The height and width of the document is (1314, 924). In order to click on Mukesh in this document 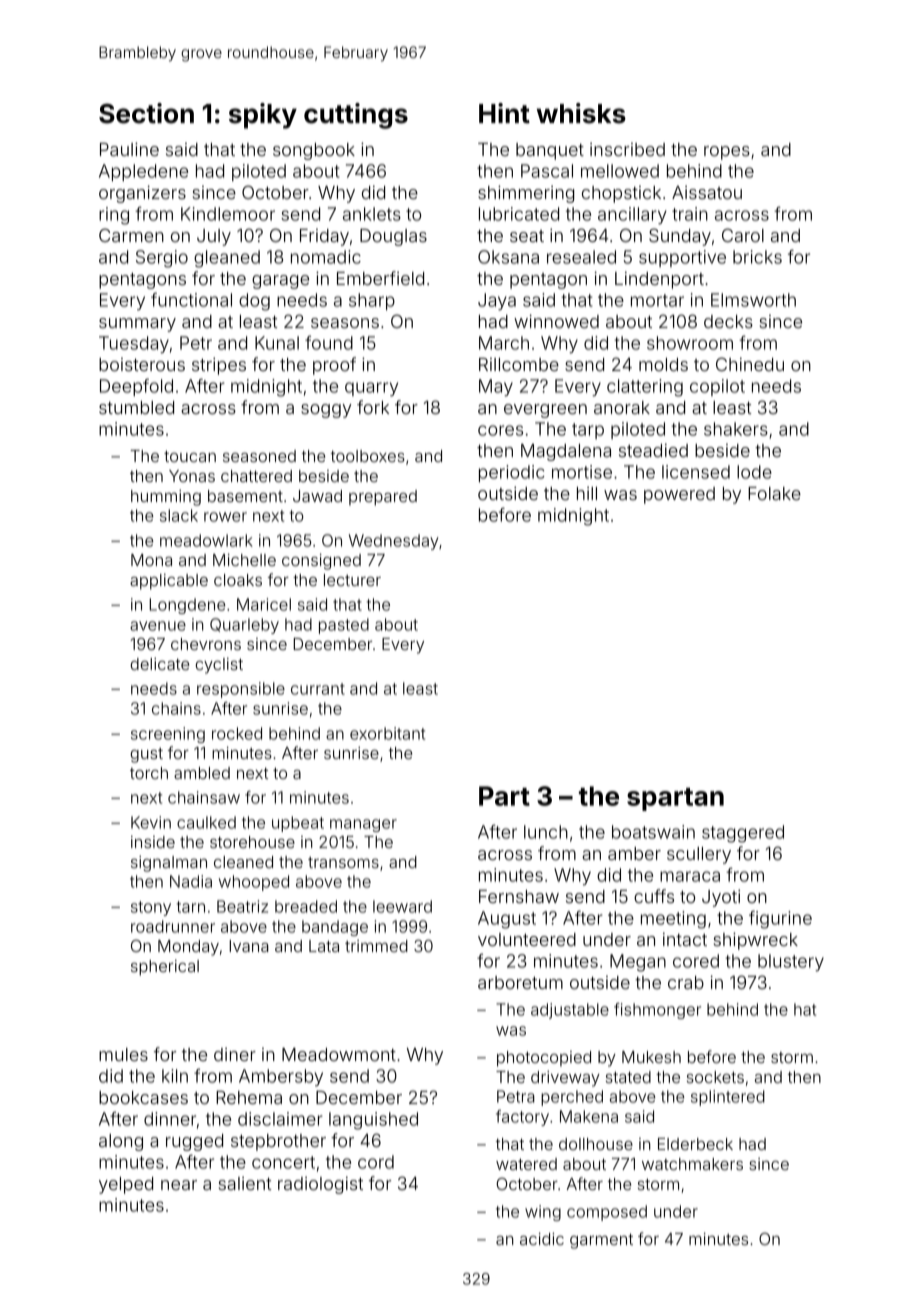, I will do `click(651, 1057)`.
